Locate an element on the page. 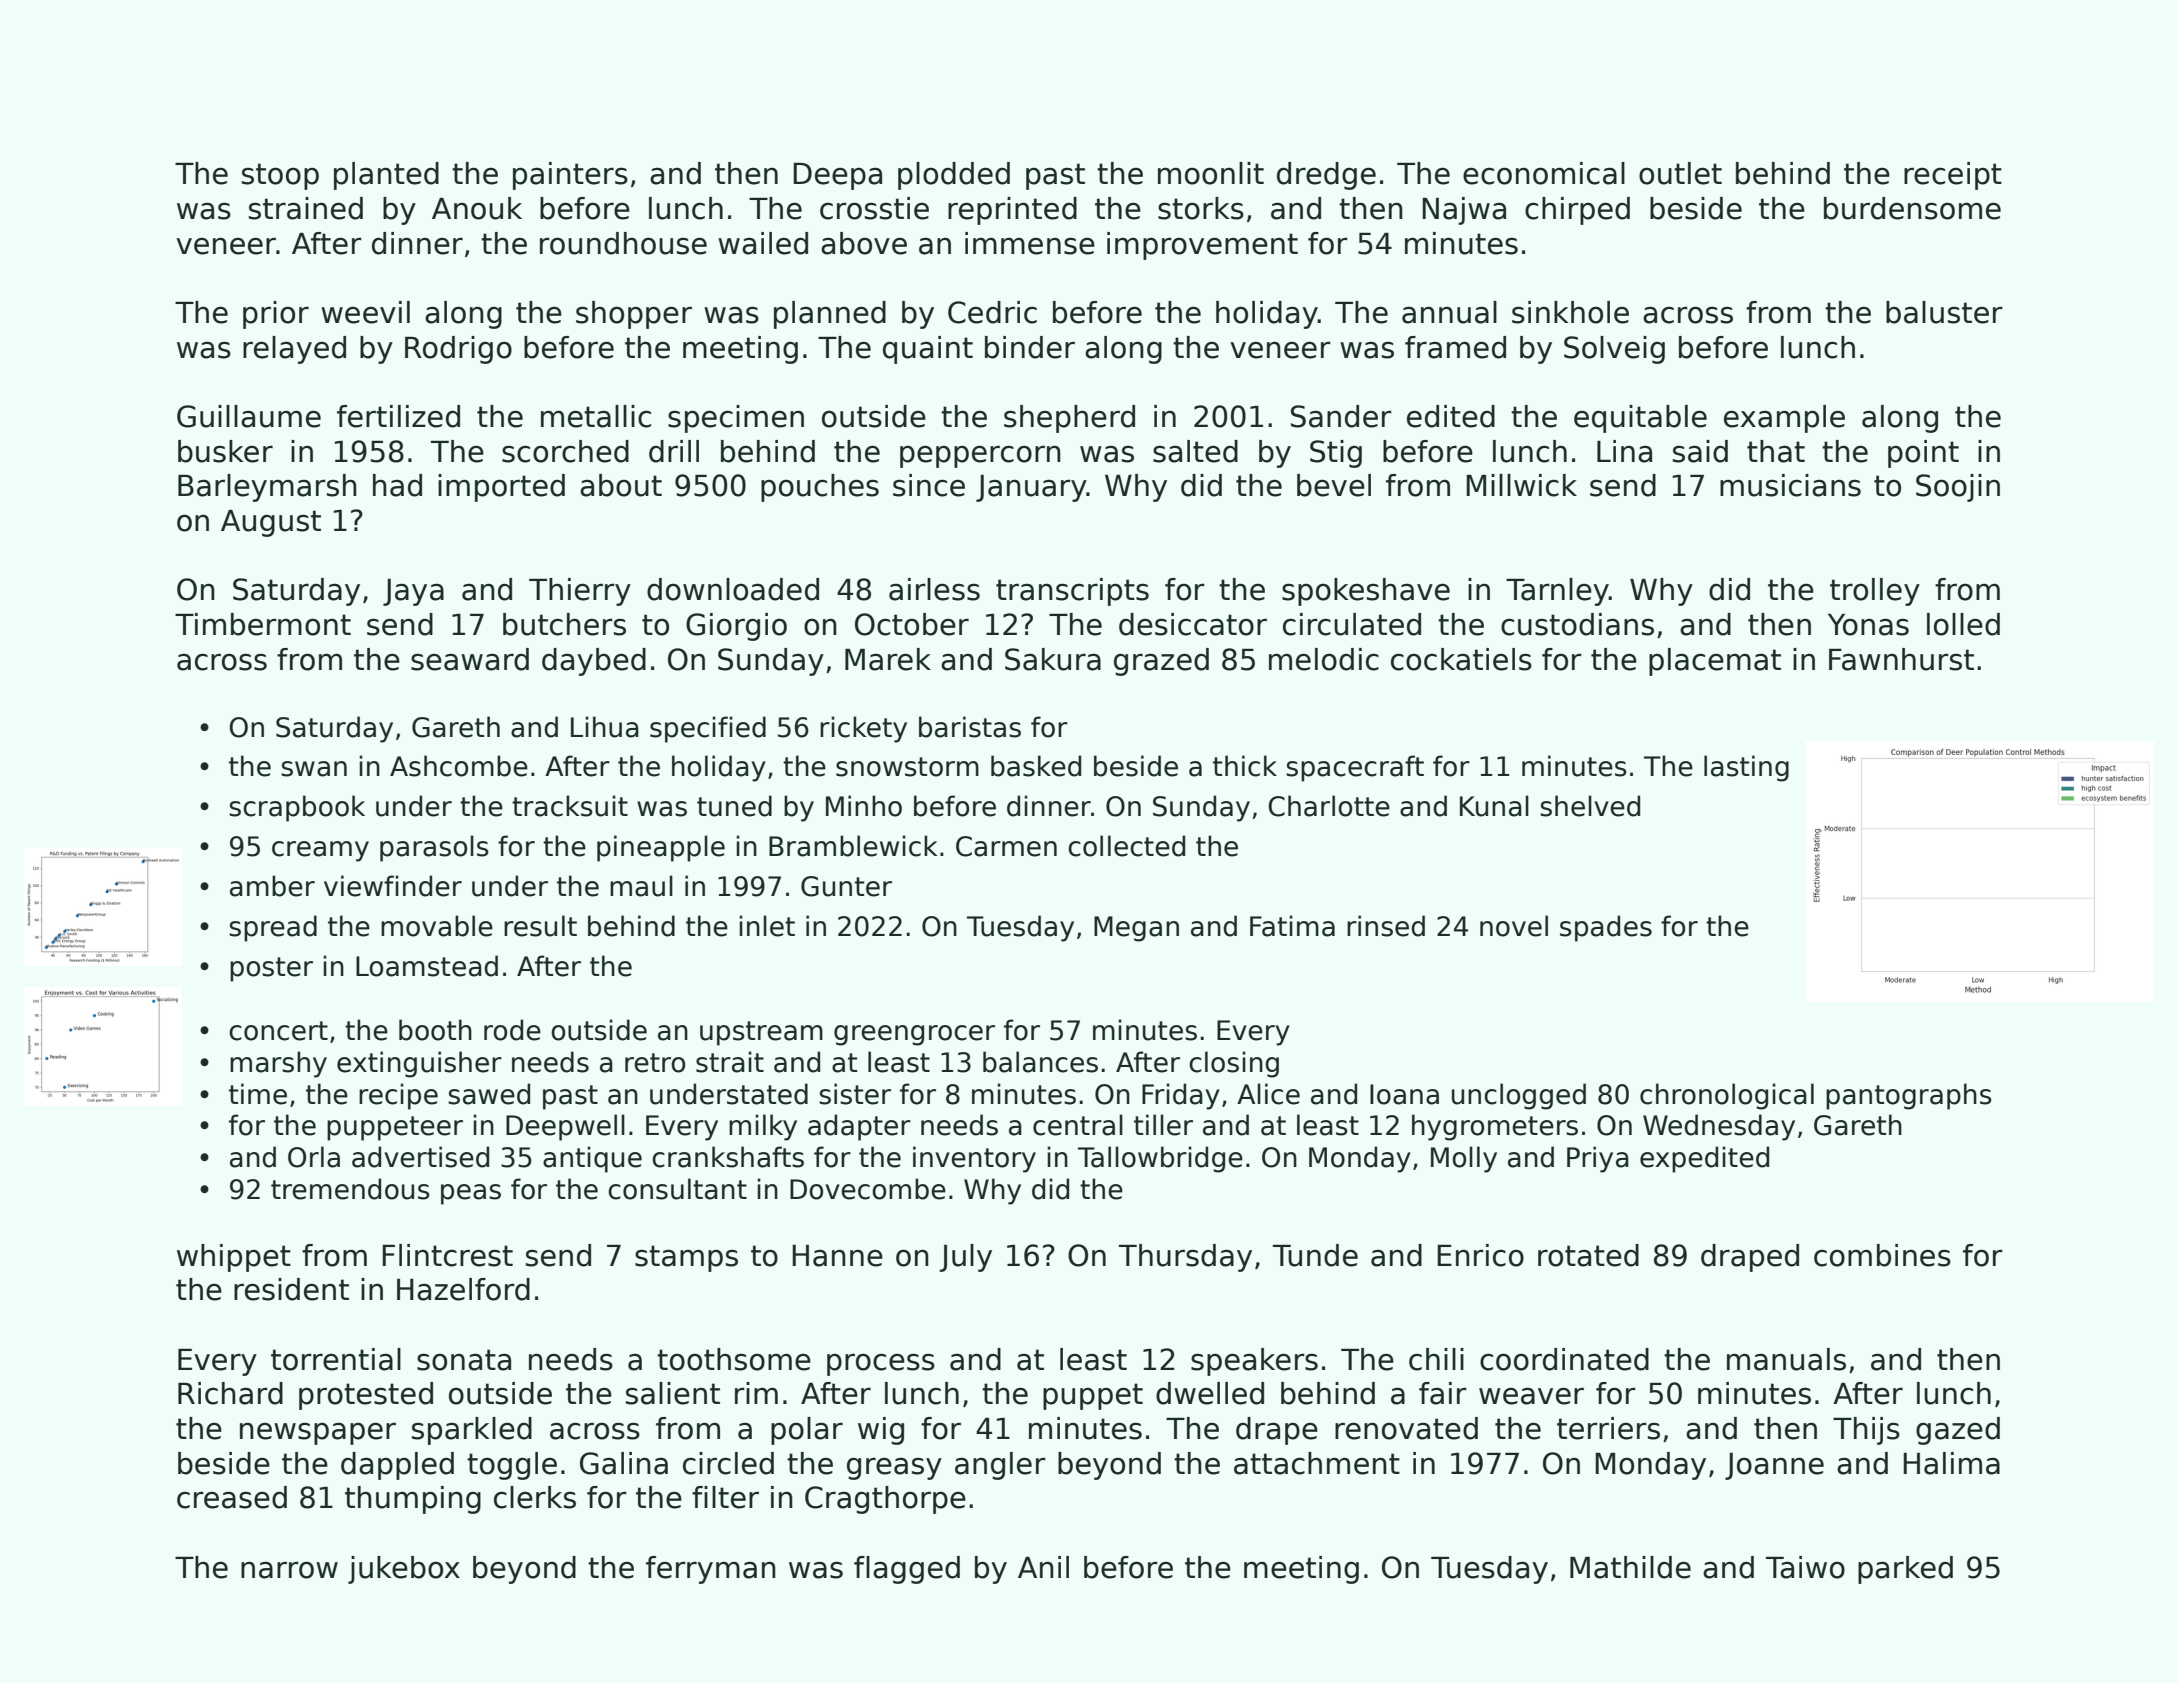  Enrico is located at coordinates (1480, 1255).
